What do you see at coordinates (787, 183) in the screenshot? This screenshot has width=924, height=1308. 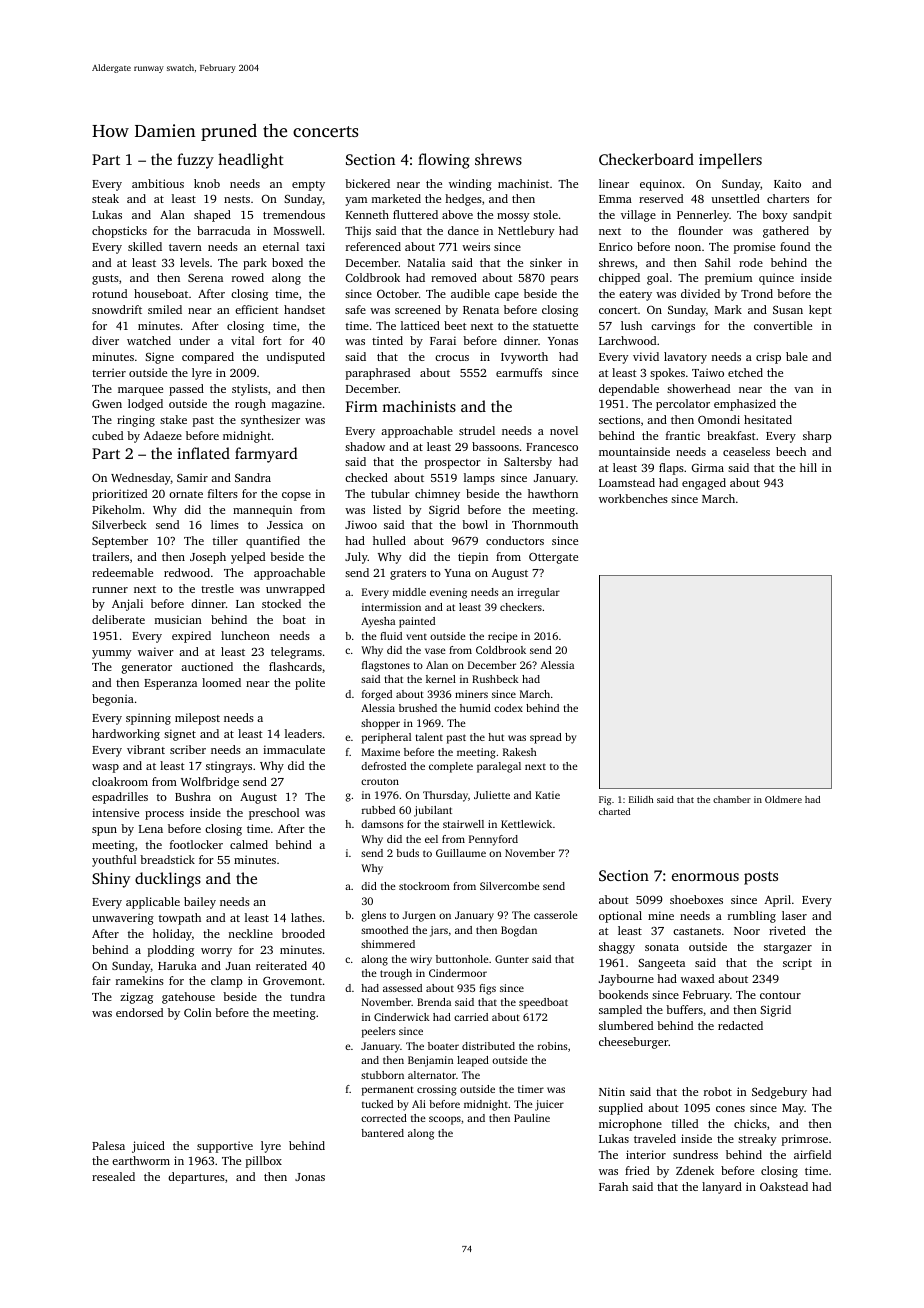 I see `Kaito` at bounding box center [787, 183].
